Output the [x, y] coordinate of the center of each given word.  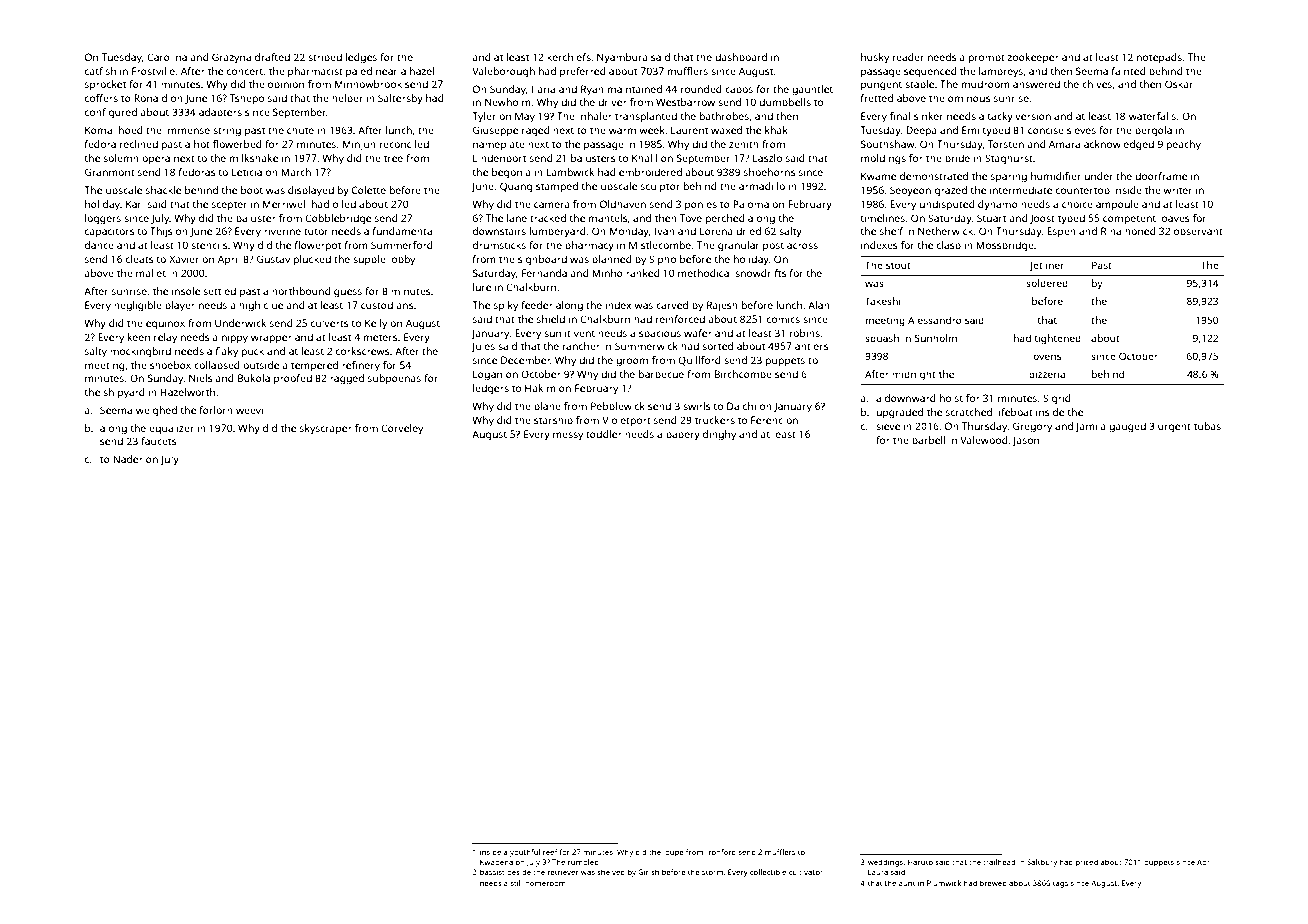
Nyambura [622, 58]
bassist [492, 872]
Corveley [402, 429]
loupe [673, 853]
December [526, 360]
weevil [251, 410]
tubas [1207, 426]
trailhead [999, 862]
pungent [881, 86]
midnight [914, 375]
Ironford [721, 852]
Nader [128, 459]
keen [139, 337]
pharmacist [315, 72]
